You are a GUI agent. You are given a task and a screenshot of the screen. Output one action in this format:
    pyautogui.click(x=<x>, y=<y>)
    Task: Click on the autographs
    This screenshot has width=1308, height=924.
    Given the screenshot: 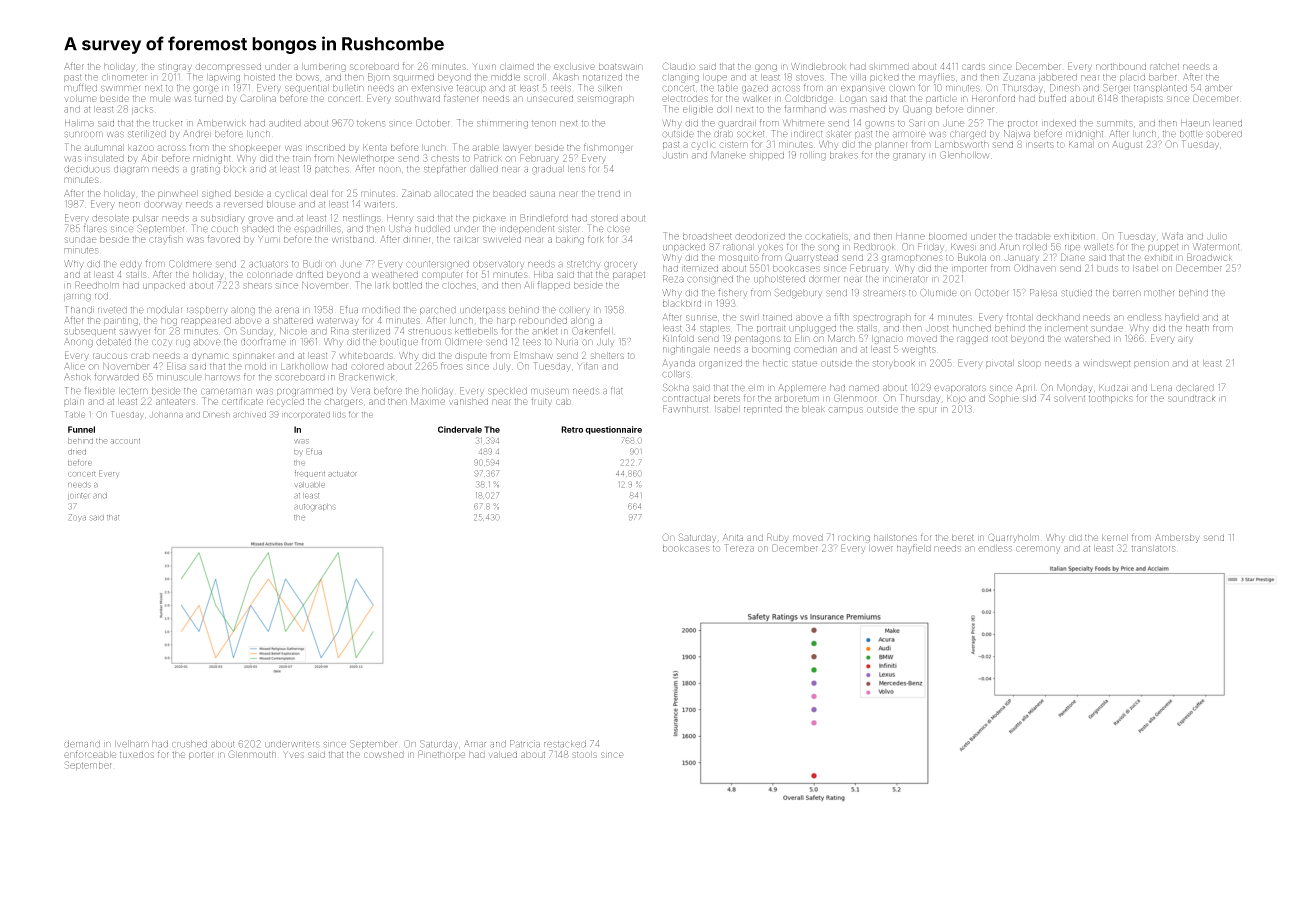 What is the action you would take?
    pyautogui.click(x=315, y=508)
